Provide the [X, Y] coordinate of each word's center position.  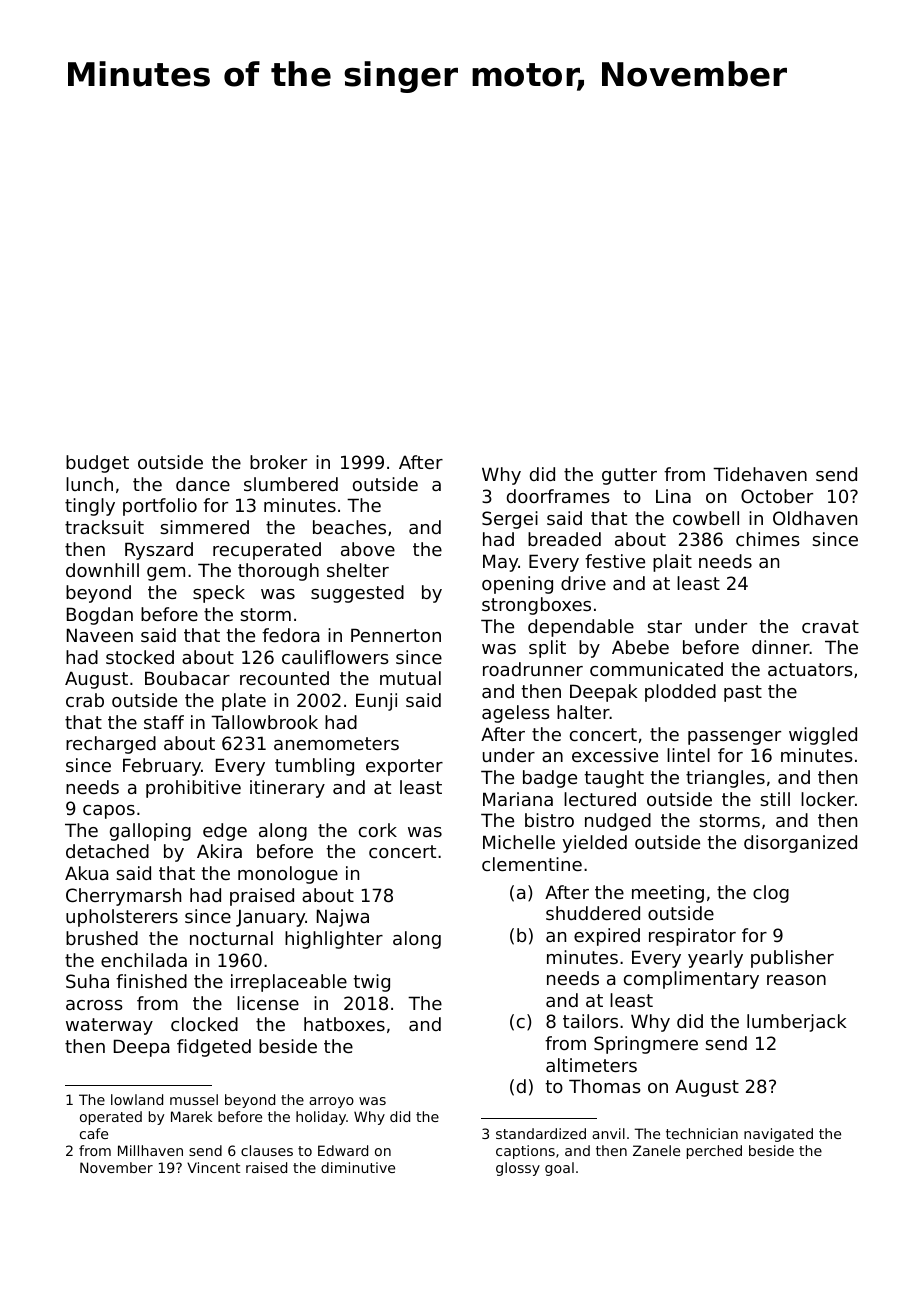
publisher [792, 959]
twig [372, 983]
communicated [656, 669]
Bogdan [100, 616]
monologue [288, 875]
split [547, 649]
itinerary [287, 789]
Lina [673, 496]
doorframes [558, 496]
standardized [541, 1133]
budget [97, 464]
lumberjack [796, 1023]
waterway [109, 1026]
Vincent [213, 1167]
